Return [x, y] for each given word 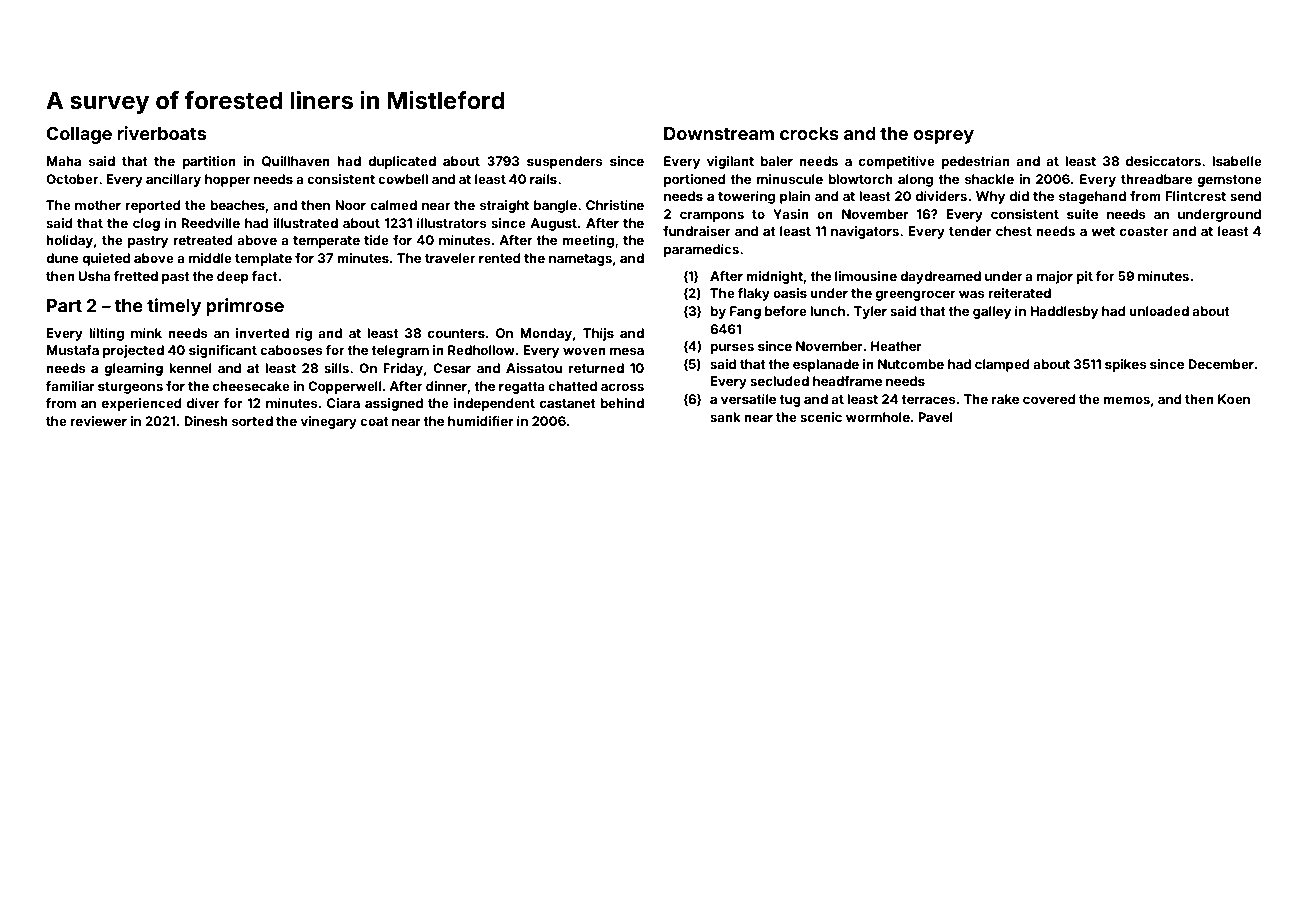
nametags [580, 260]
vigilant [730, 162]
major [1055, 277]
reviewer [98, 421]
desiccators [1163, 161]
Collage [79, 135]
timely [174, 307]
